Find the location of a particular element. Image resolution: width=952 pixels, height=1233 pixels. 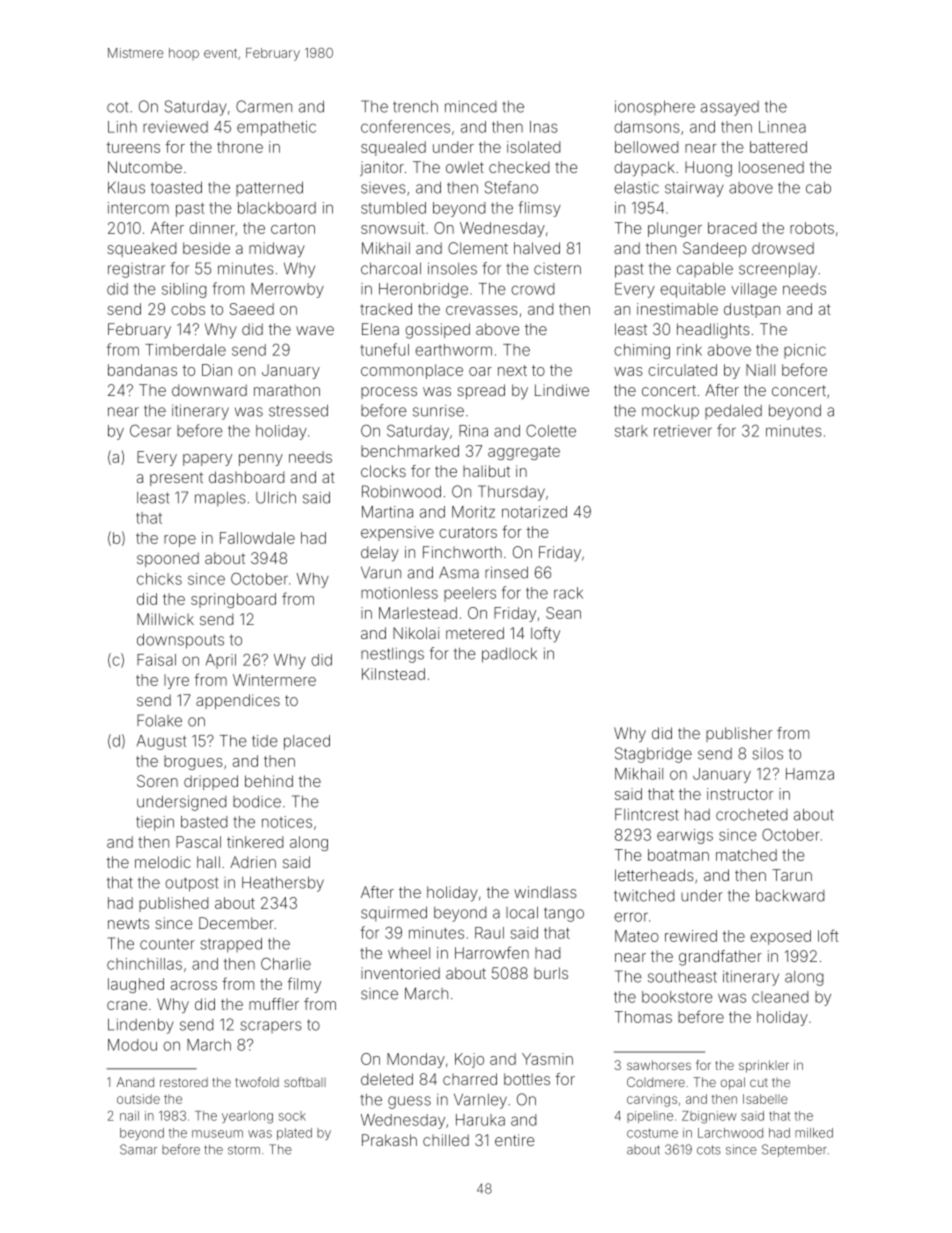

charcoal is located at coordinates (391, 268).
